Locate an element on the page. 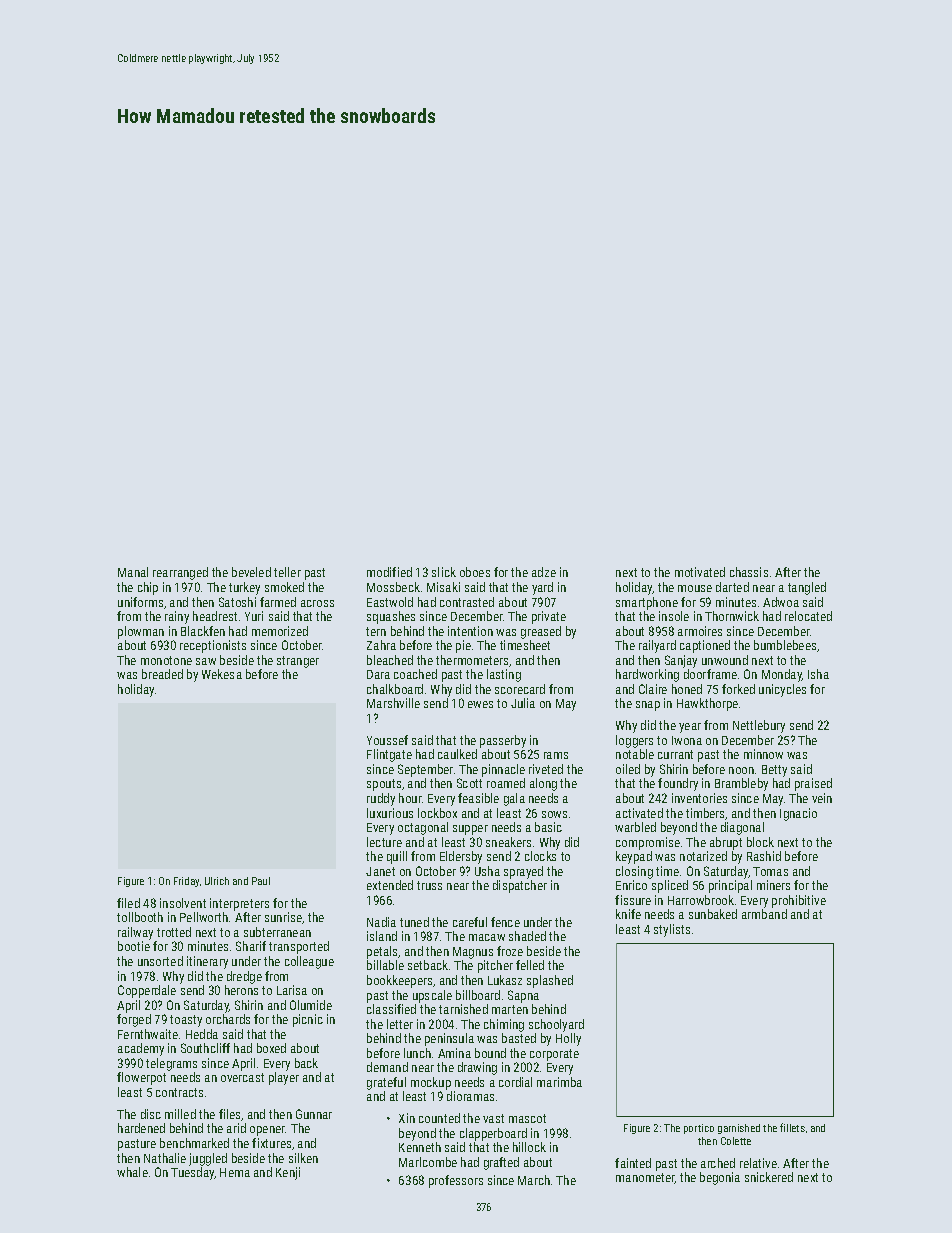  Sharif is located at coordinates (251, 946).
